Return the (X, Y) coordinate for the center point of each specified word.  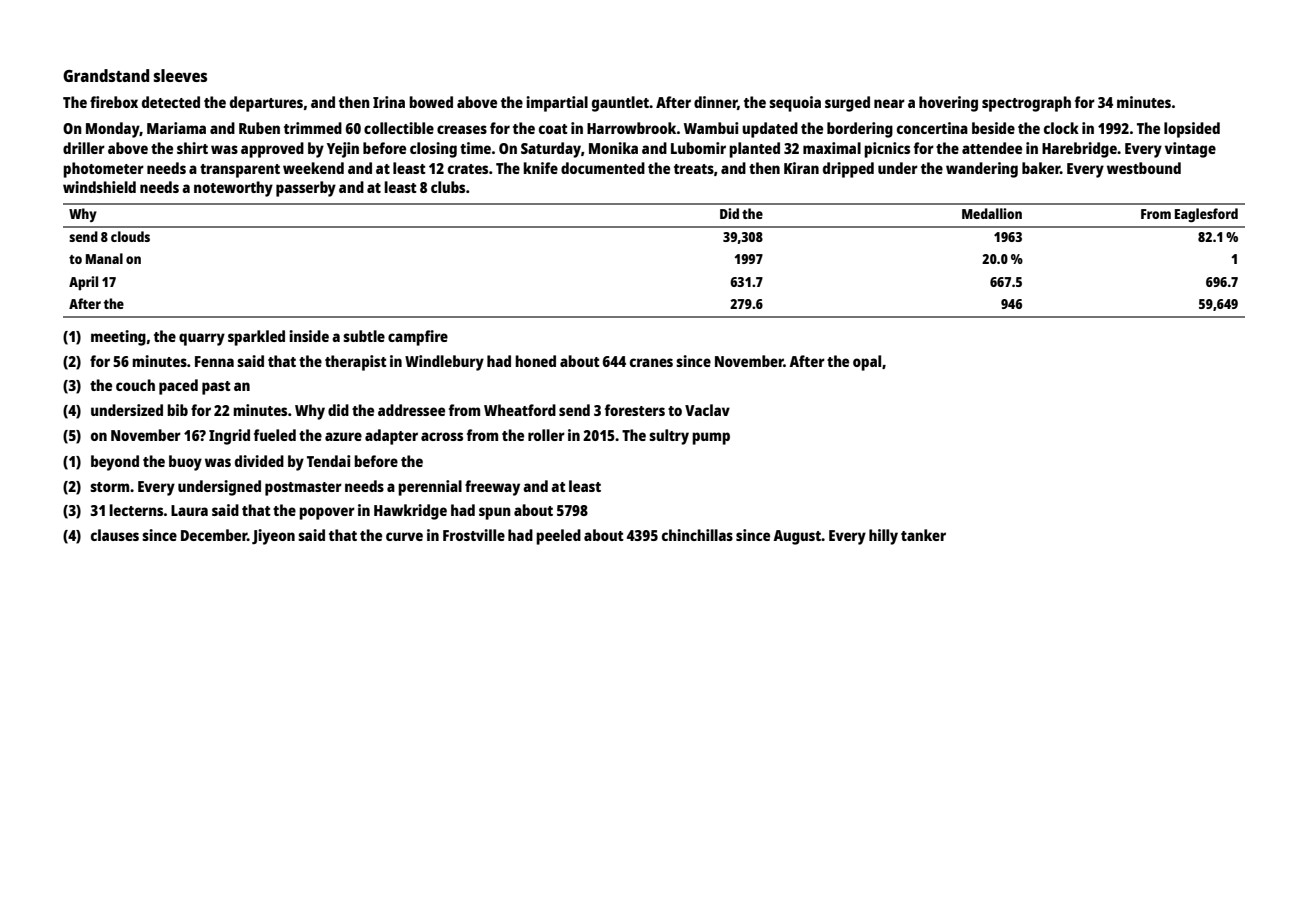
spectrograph (1026, 104)
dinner (716, 103)
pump (711, 438)
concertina (932, 128)
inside (309, 336)
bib (177, 410)
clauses (115, 535)
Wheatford (520, 410)
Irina (389, 102)
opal (867, 363)
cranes (651, 362)
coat (553, 129)
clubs (448, 187)
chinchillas (697, 535)
